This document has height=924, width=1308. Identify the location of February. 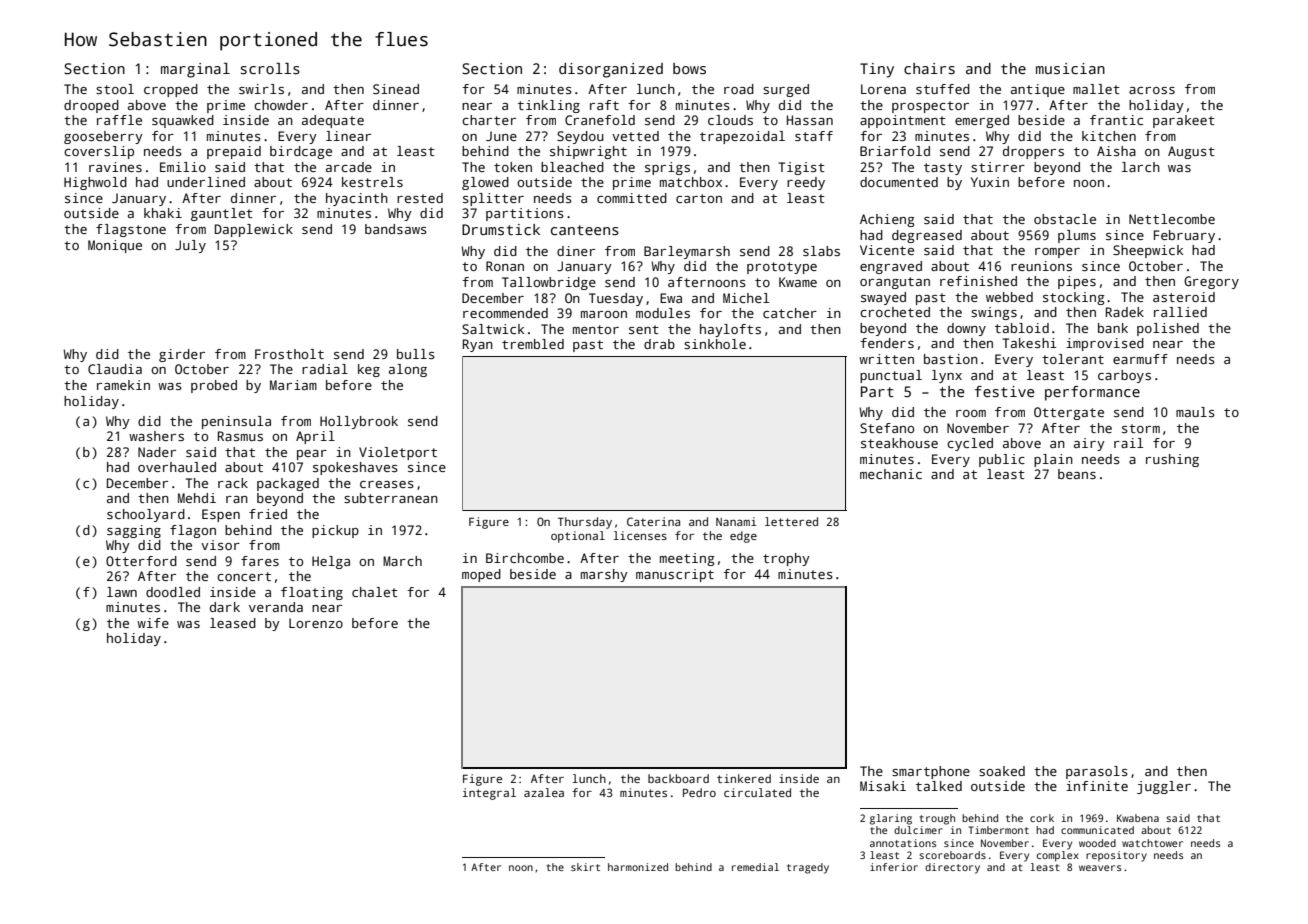
(1184, 236).
